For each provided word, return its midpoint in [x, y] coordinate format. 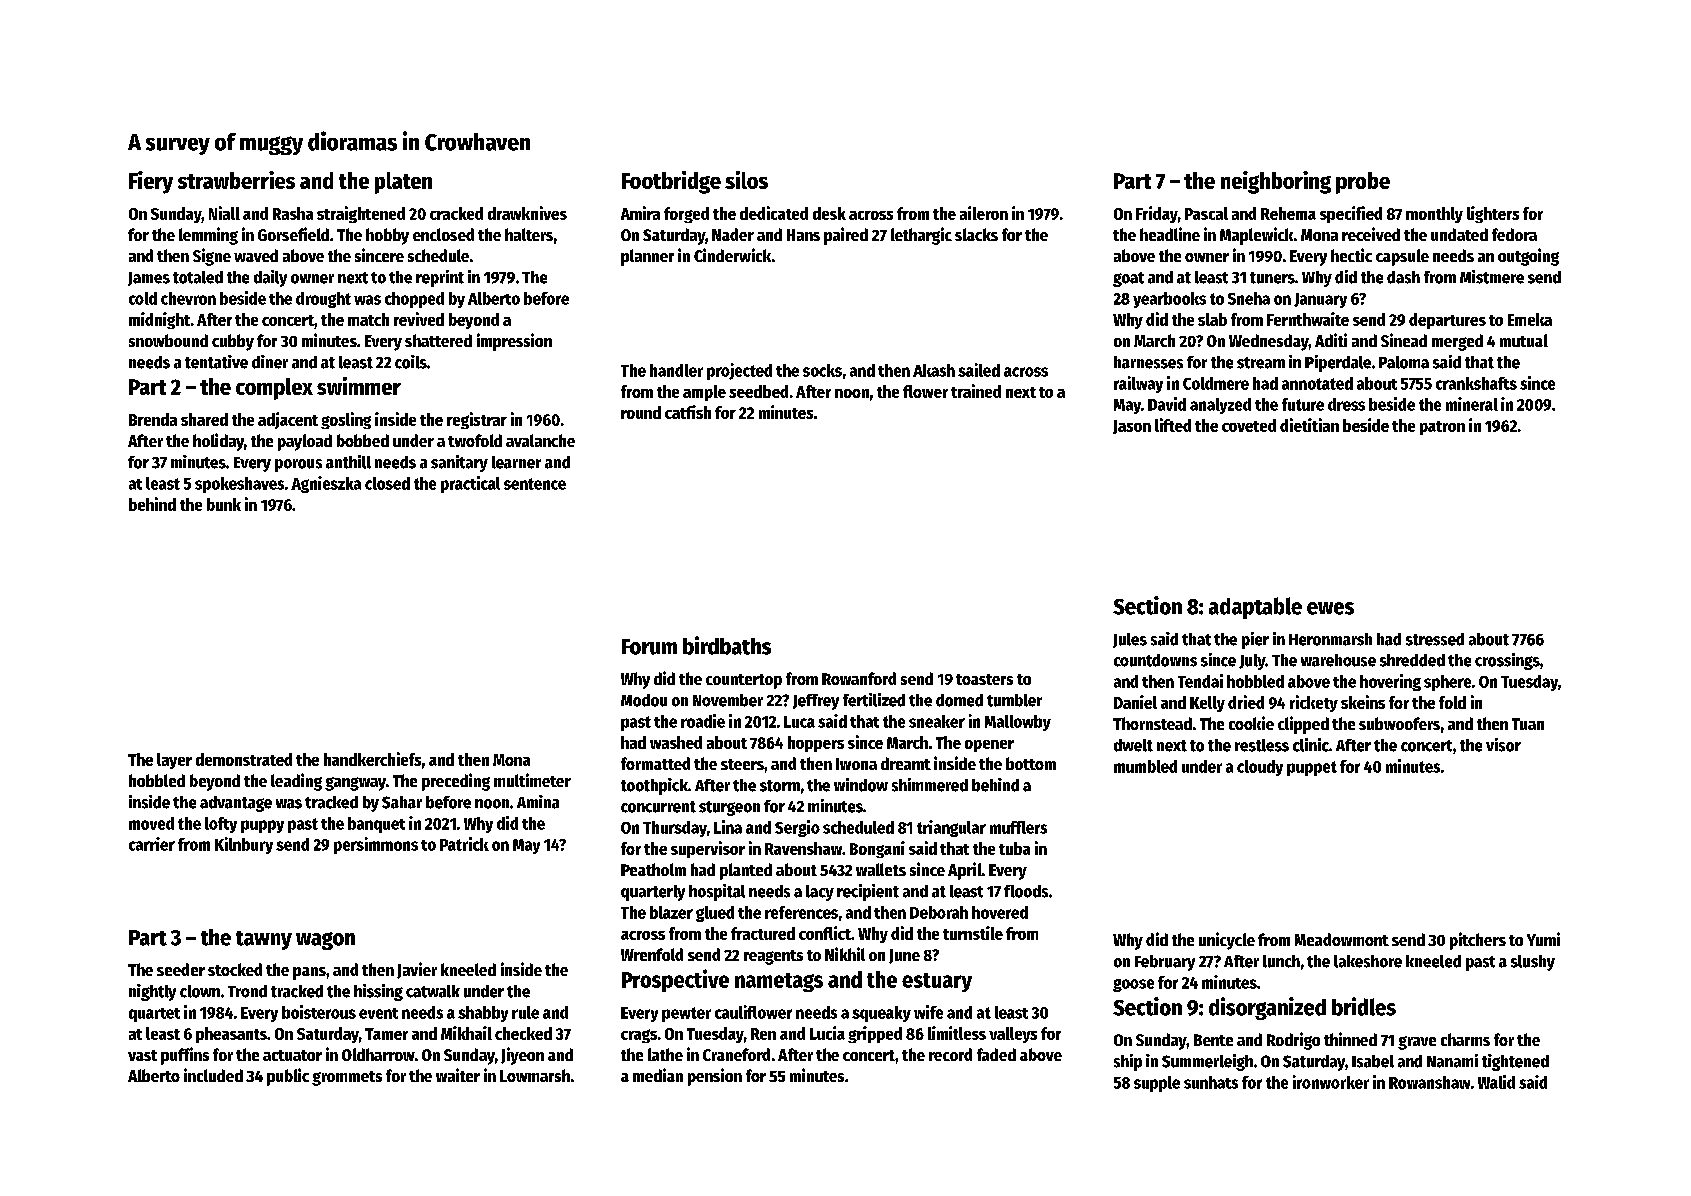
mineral [1472, 404]
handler [676, 370]
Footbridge [671, 182]
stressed [1435, 639]
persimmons [376, 845]
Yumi [1543, 939]
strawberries [236, 180]
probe [1363, 183]
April [965, 871]
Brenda [153, 419]
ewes [1330, 608]
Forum [649, 647]
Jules [1130, 640]
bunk [224, 504]
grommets [347, 1078]
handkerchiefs [372, 759]
